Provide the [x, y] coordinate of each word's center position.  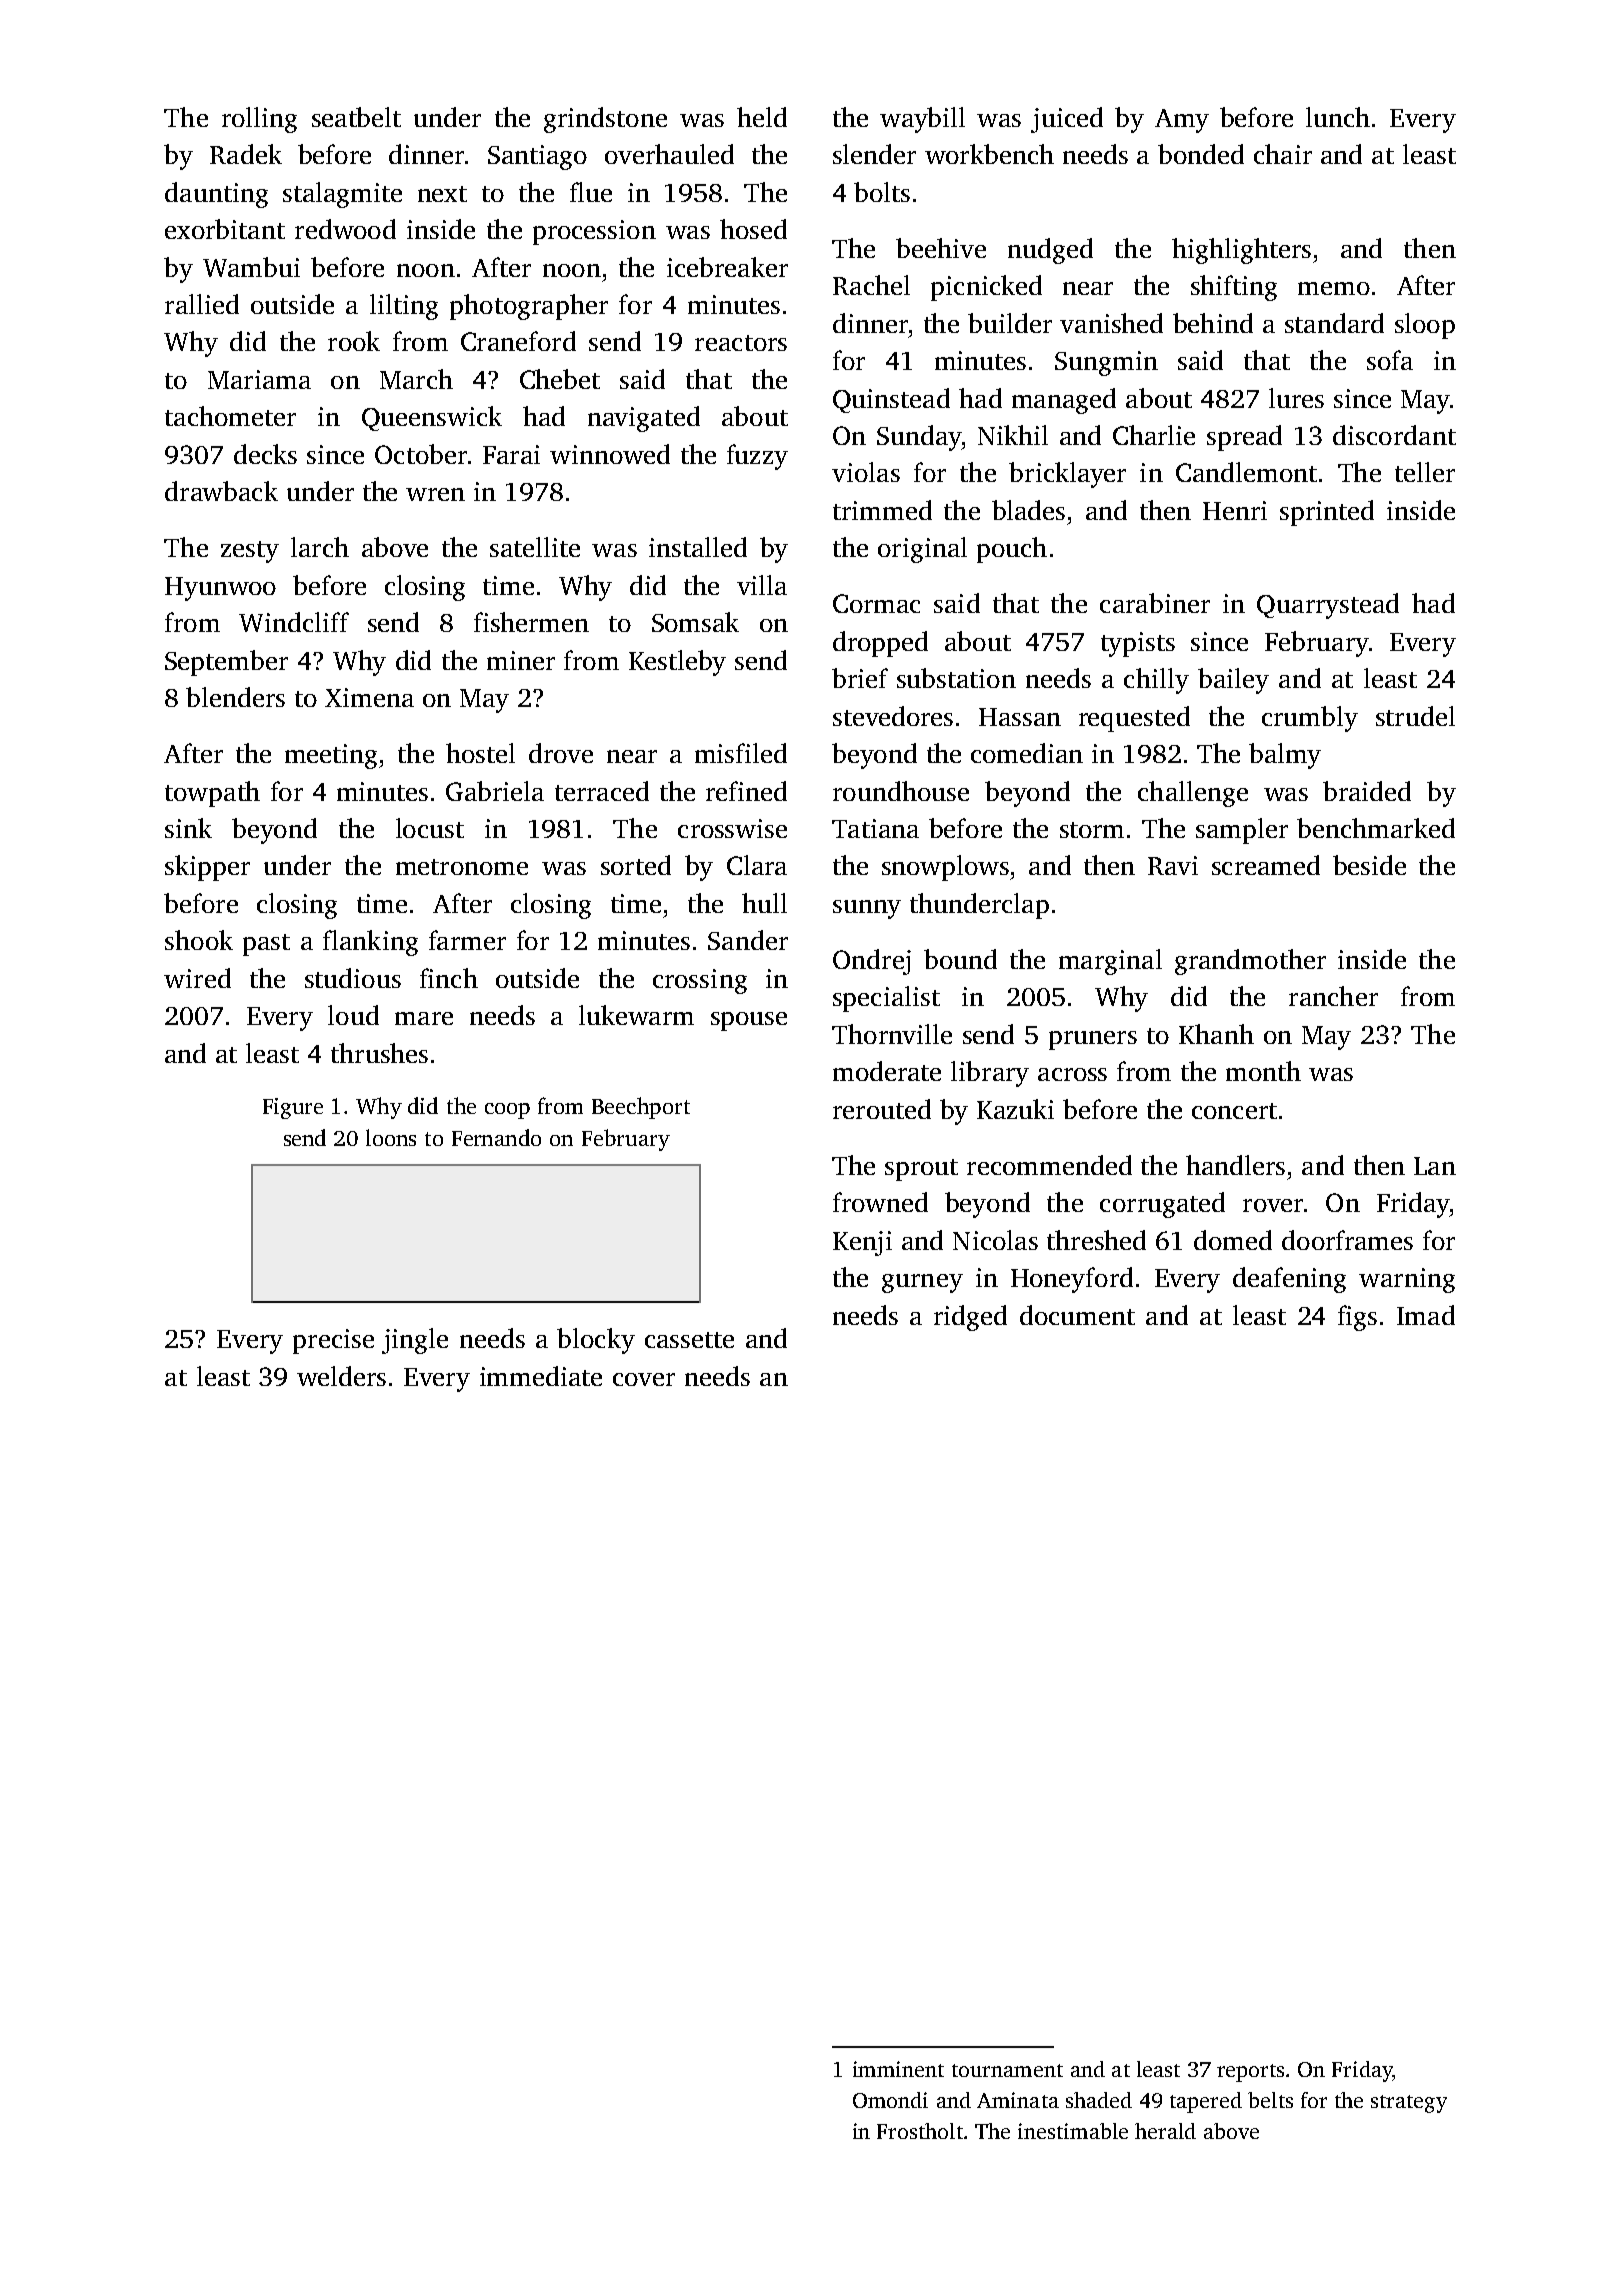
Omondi [890, 2100]
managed [1064, 401]
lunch [1338, 117]
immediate [541, 1376]
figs [1357, 1318]
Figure [293, 1108]
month [1263, 1071]
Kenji [862, 1243]
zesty [250, 552]
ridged [970, 1318]
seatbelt [356, 117]
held [762, 117]
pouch [1012, 550]
